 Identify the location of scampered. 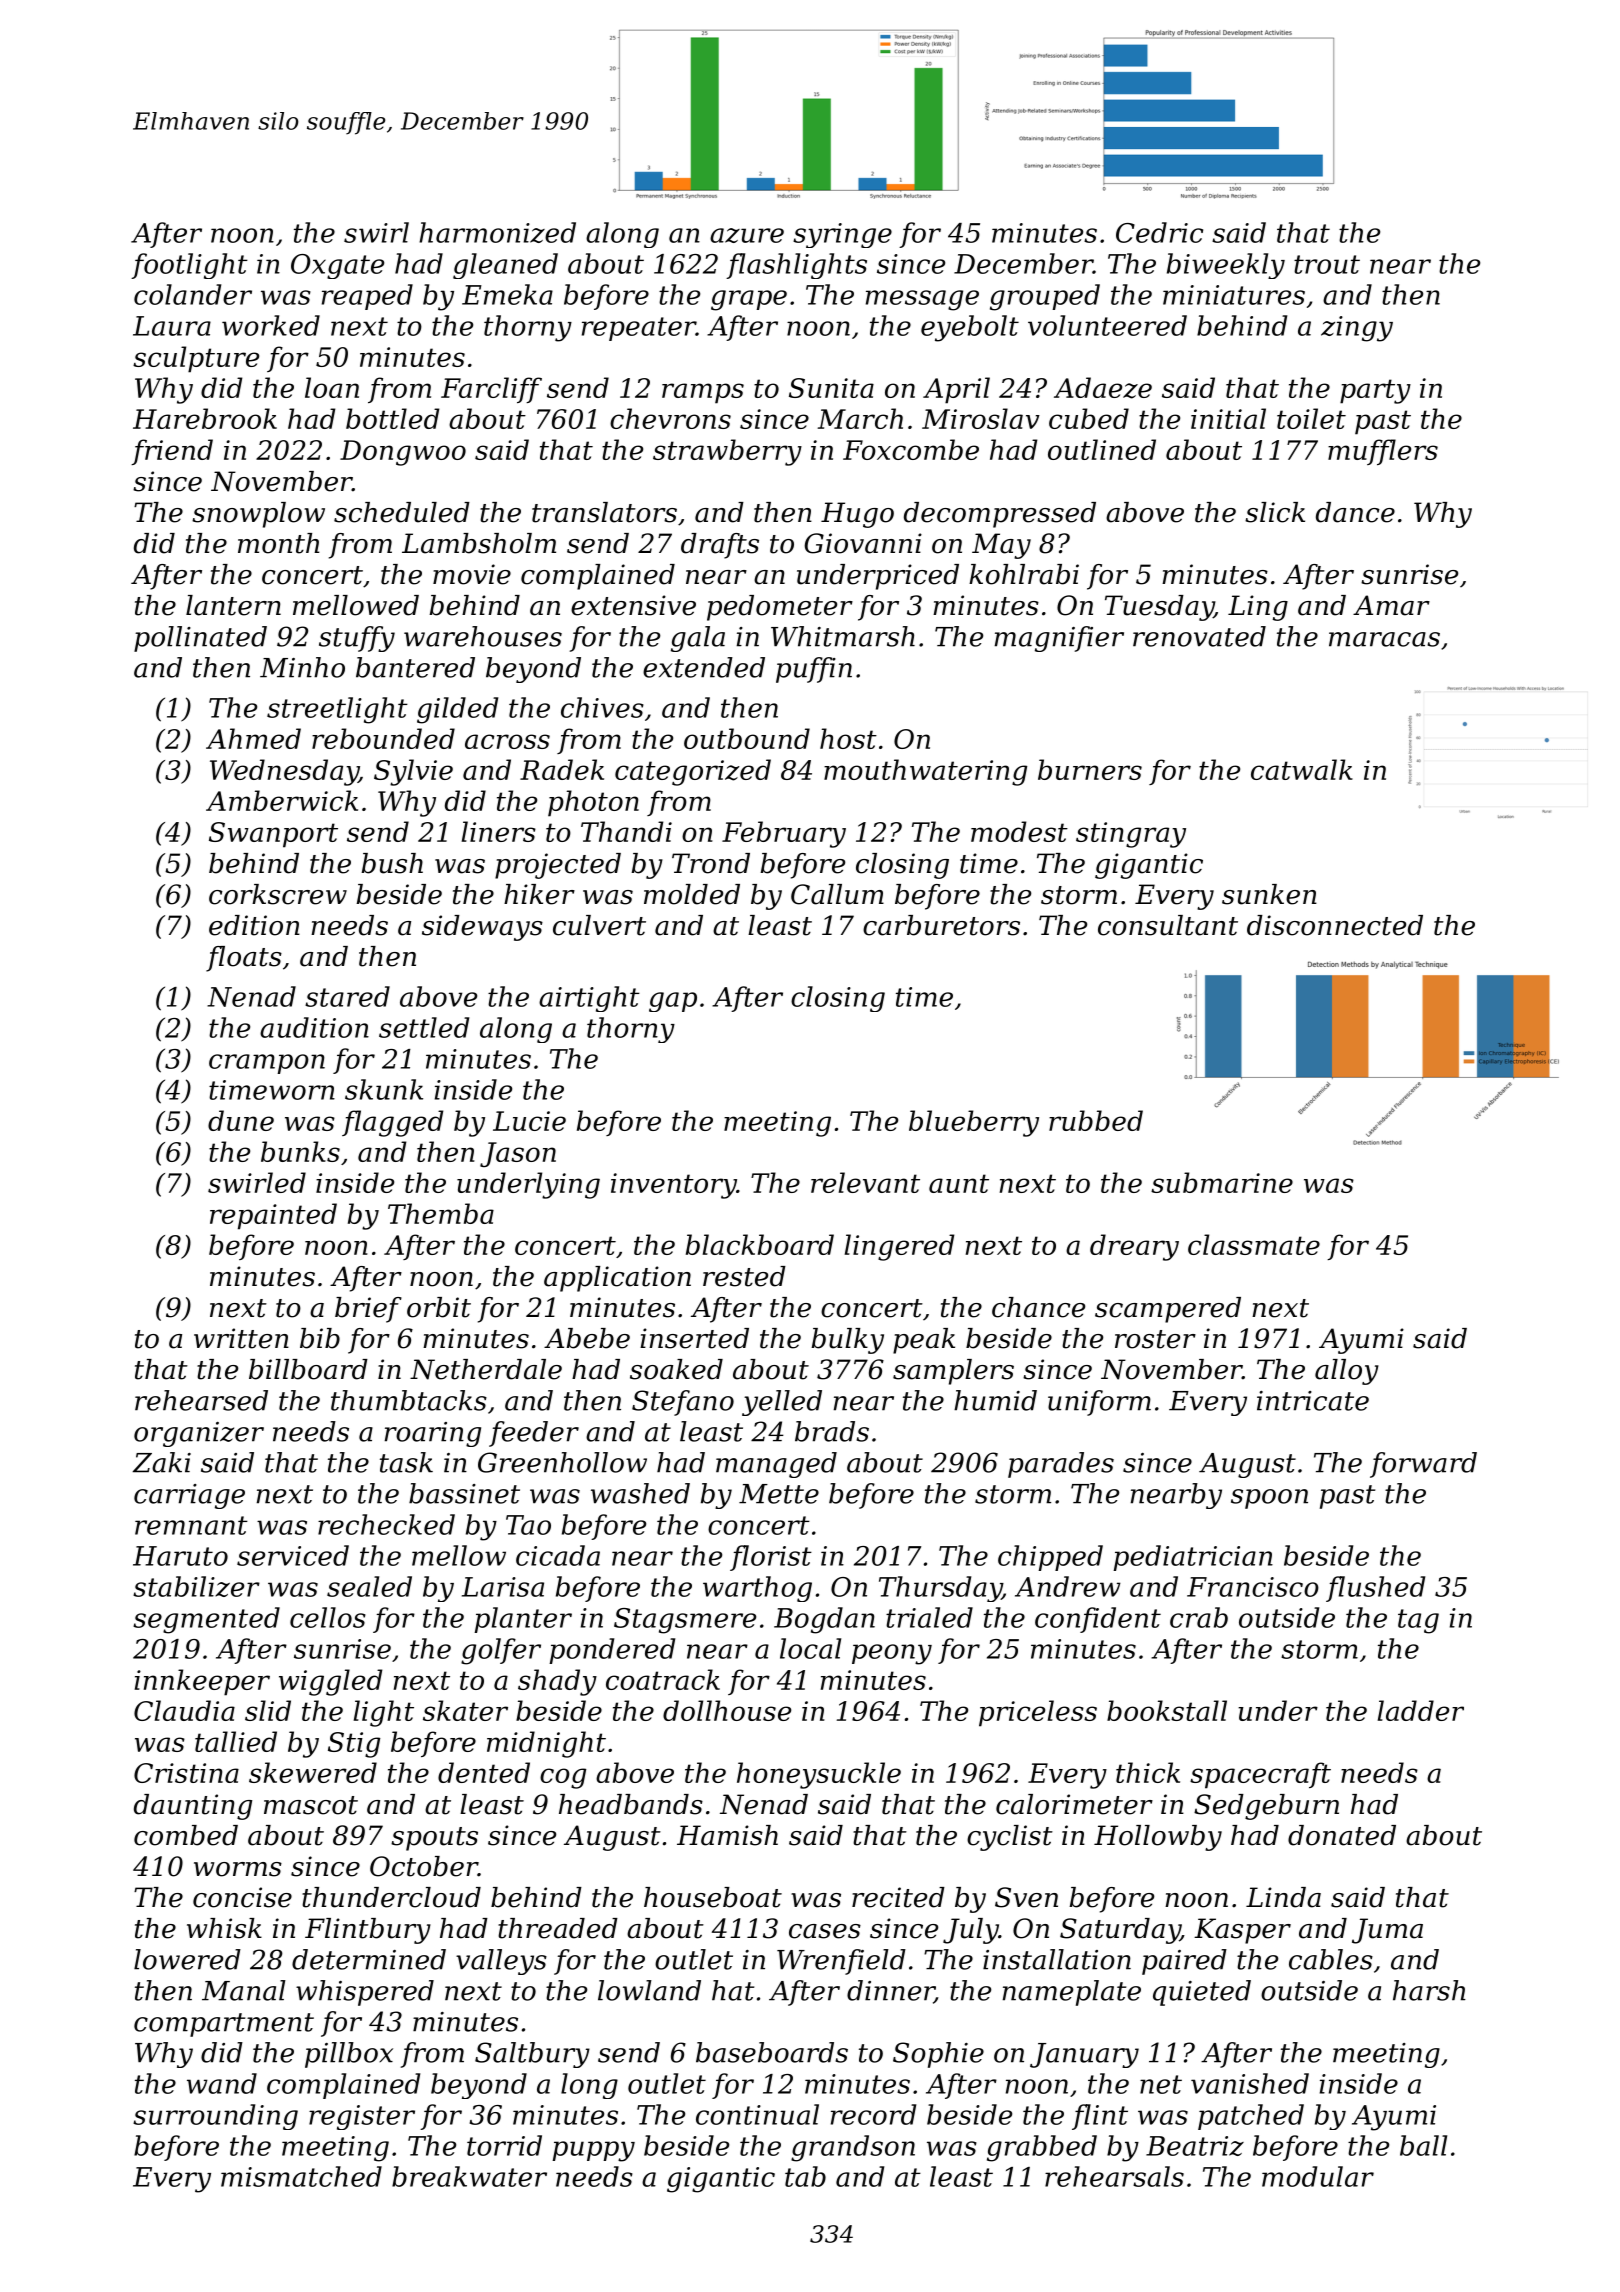
(1168, 1310).
